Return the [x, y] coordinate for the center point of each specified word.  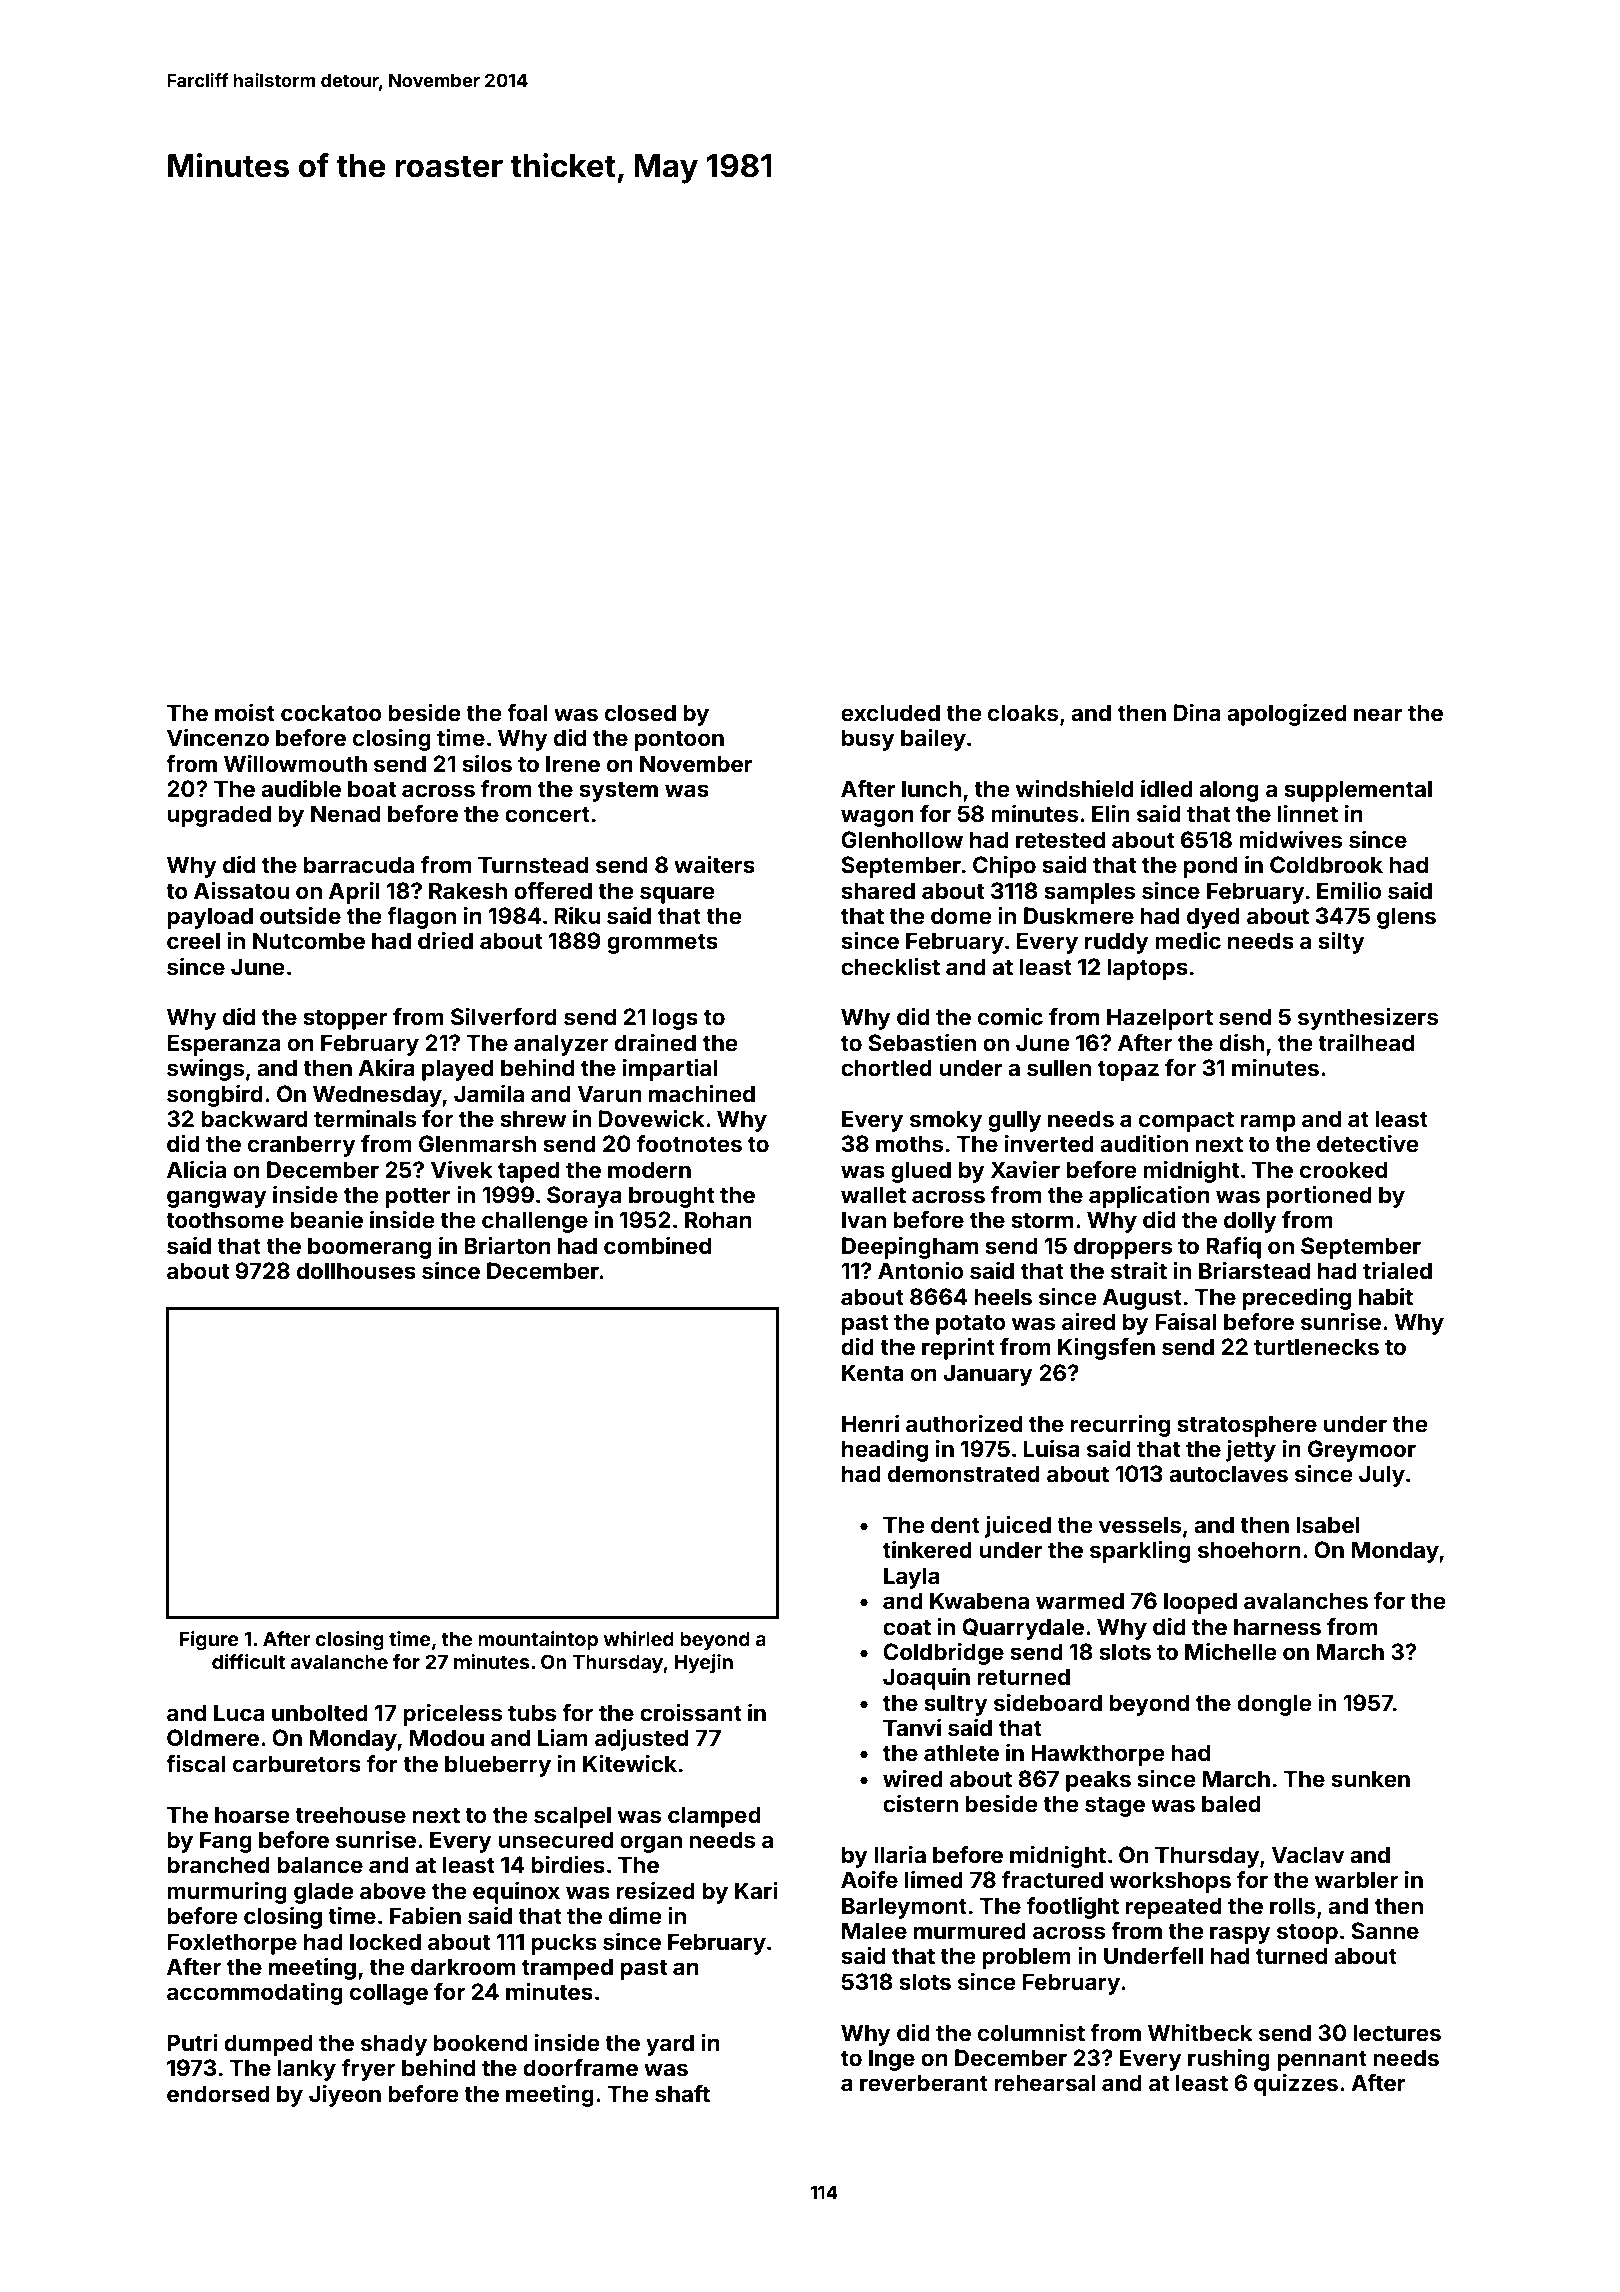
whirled [639, 1638]
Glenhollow [902, 839]
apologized [1287, 715]
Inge [892, 2060]
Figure [209, 1640]
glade [324, 1893]
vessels [1140, 1524]
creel [193, 940]
